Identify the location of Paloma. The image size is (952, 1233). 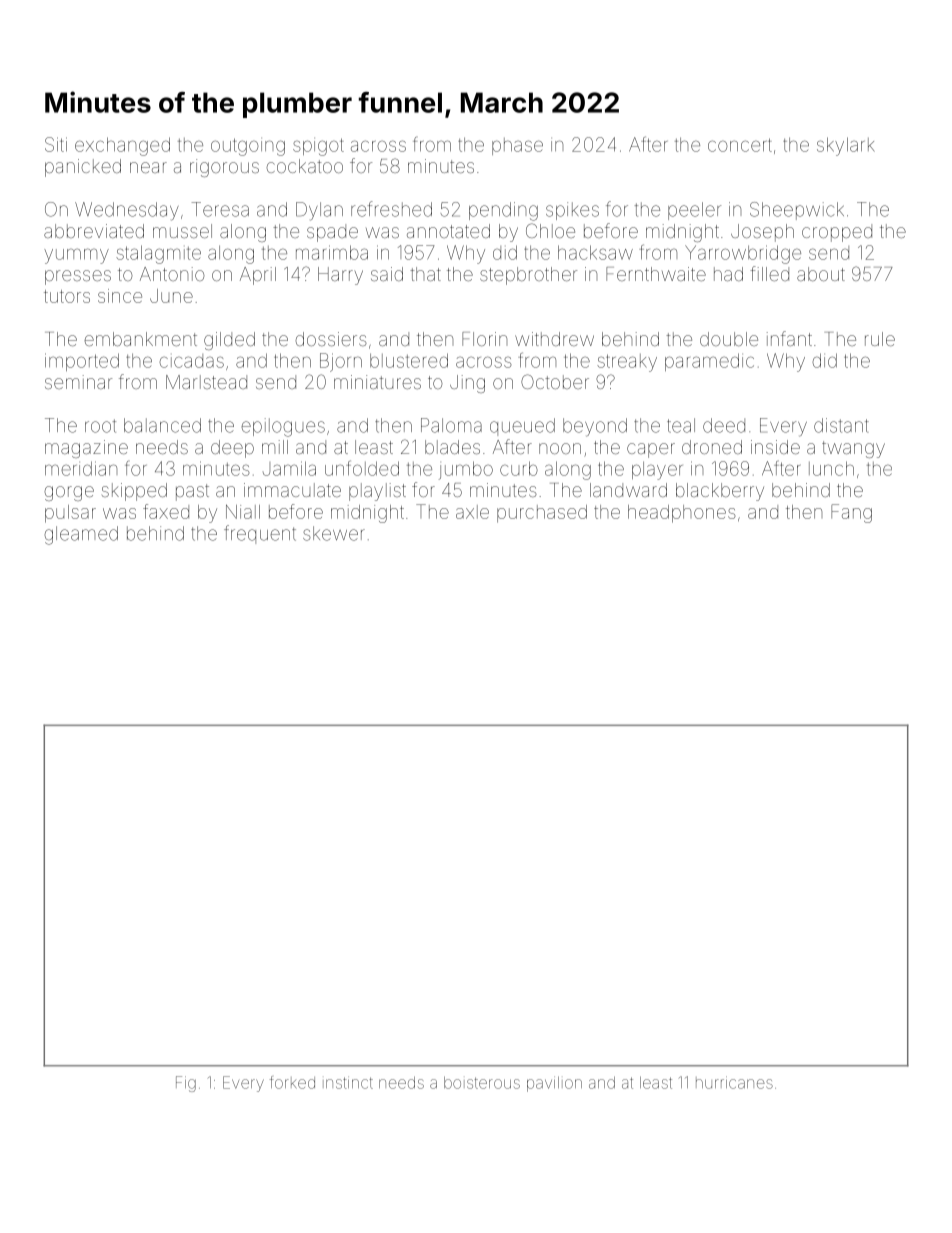
(451, 425).
